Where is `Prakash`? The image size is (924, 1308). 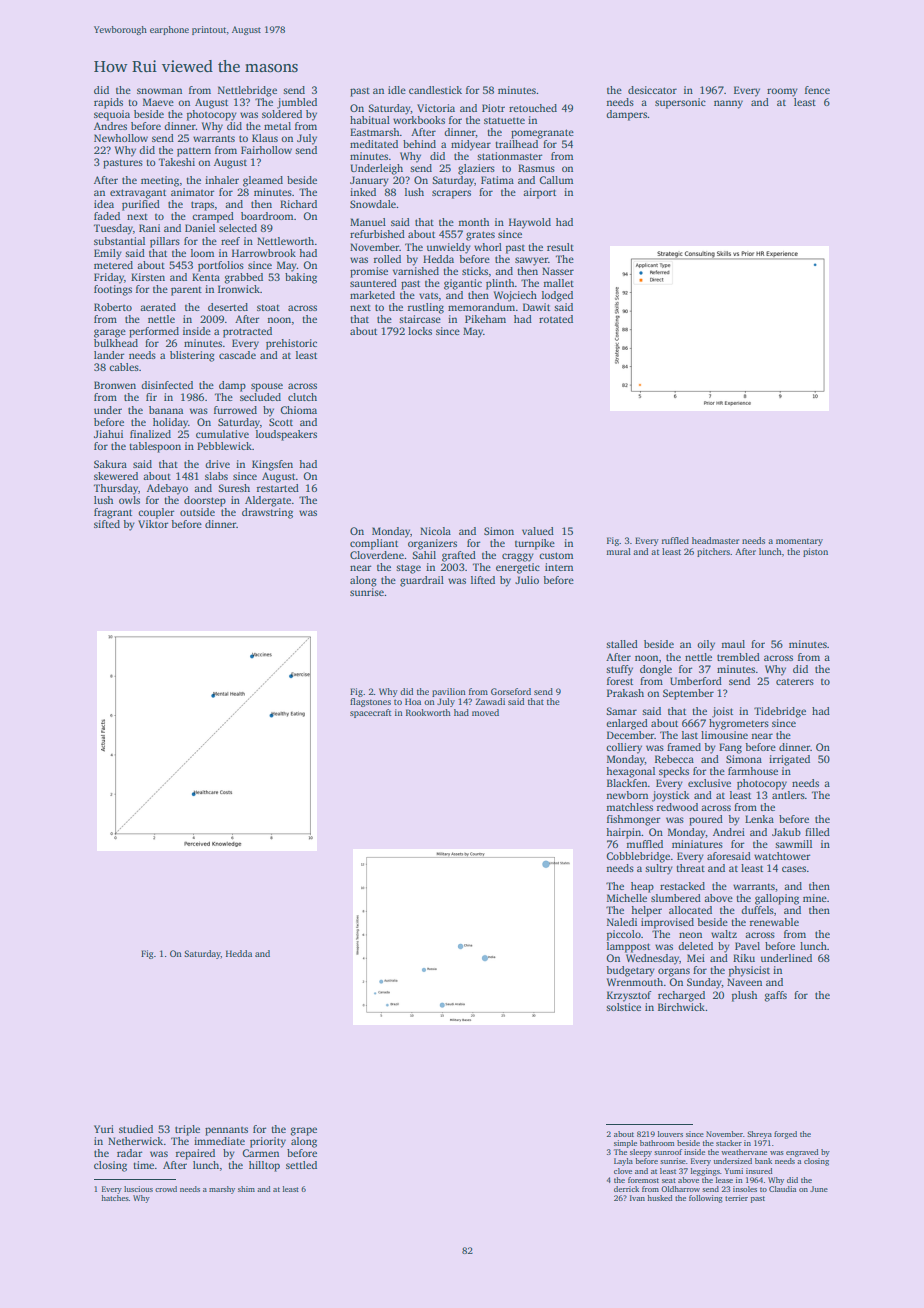 Prakash is located at coordinates (625, 693).
